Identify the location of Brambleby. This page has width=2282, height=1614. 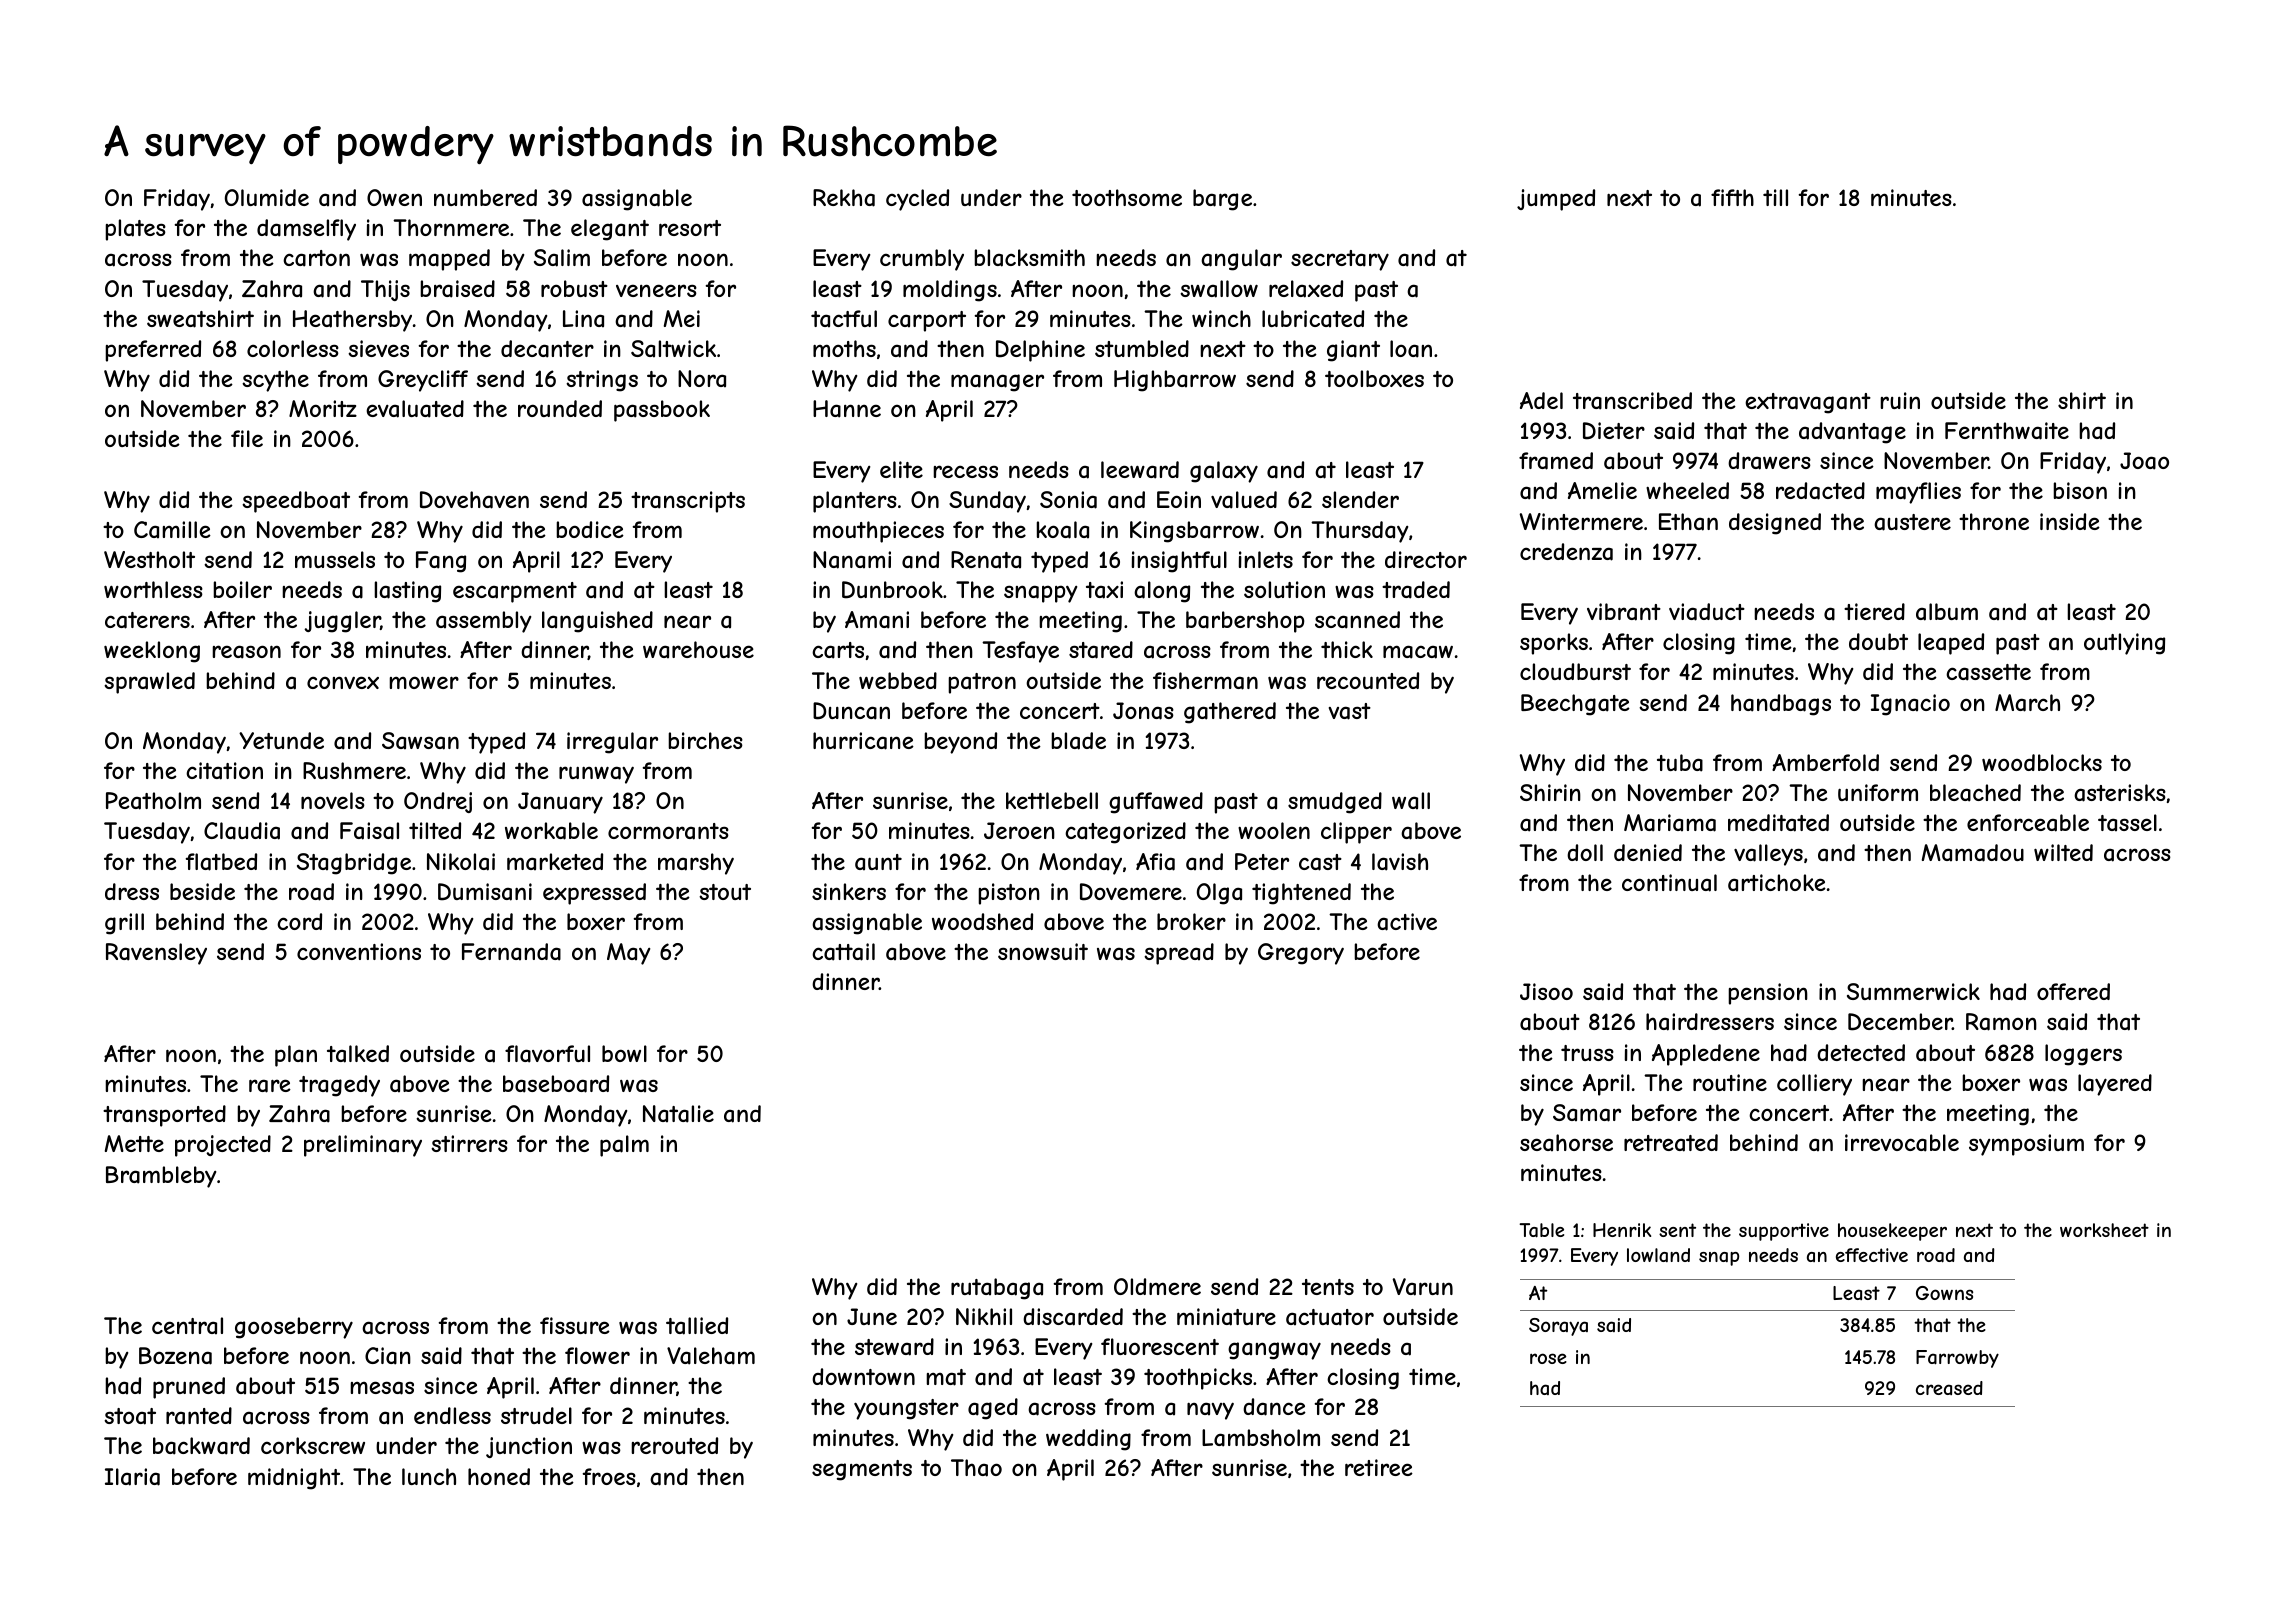
(161, 1177).
